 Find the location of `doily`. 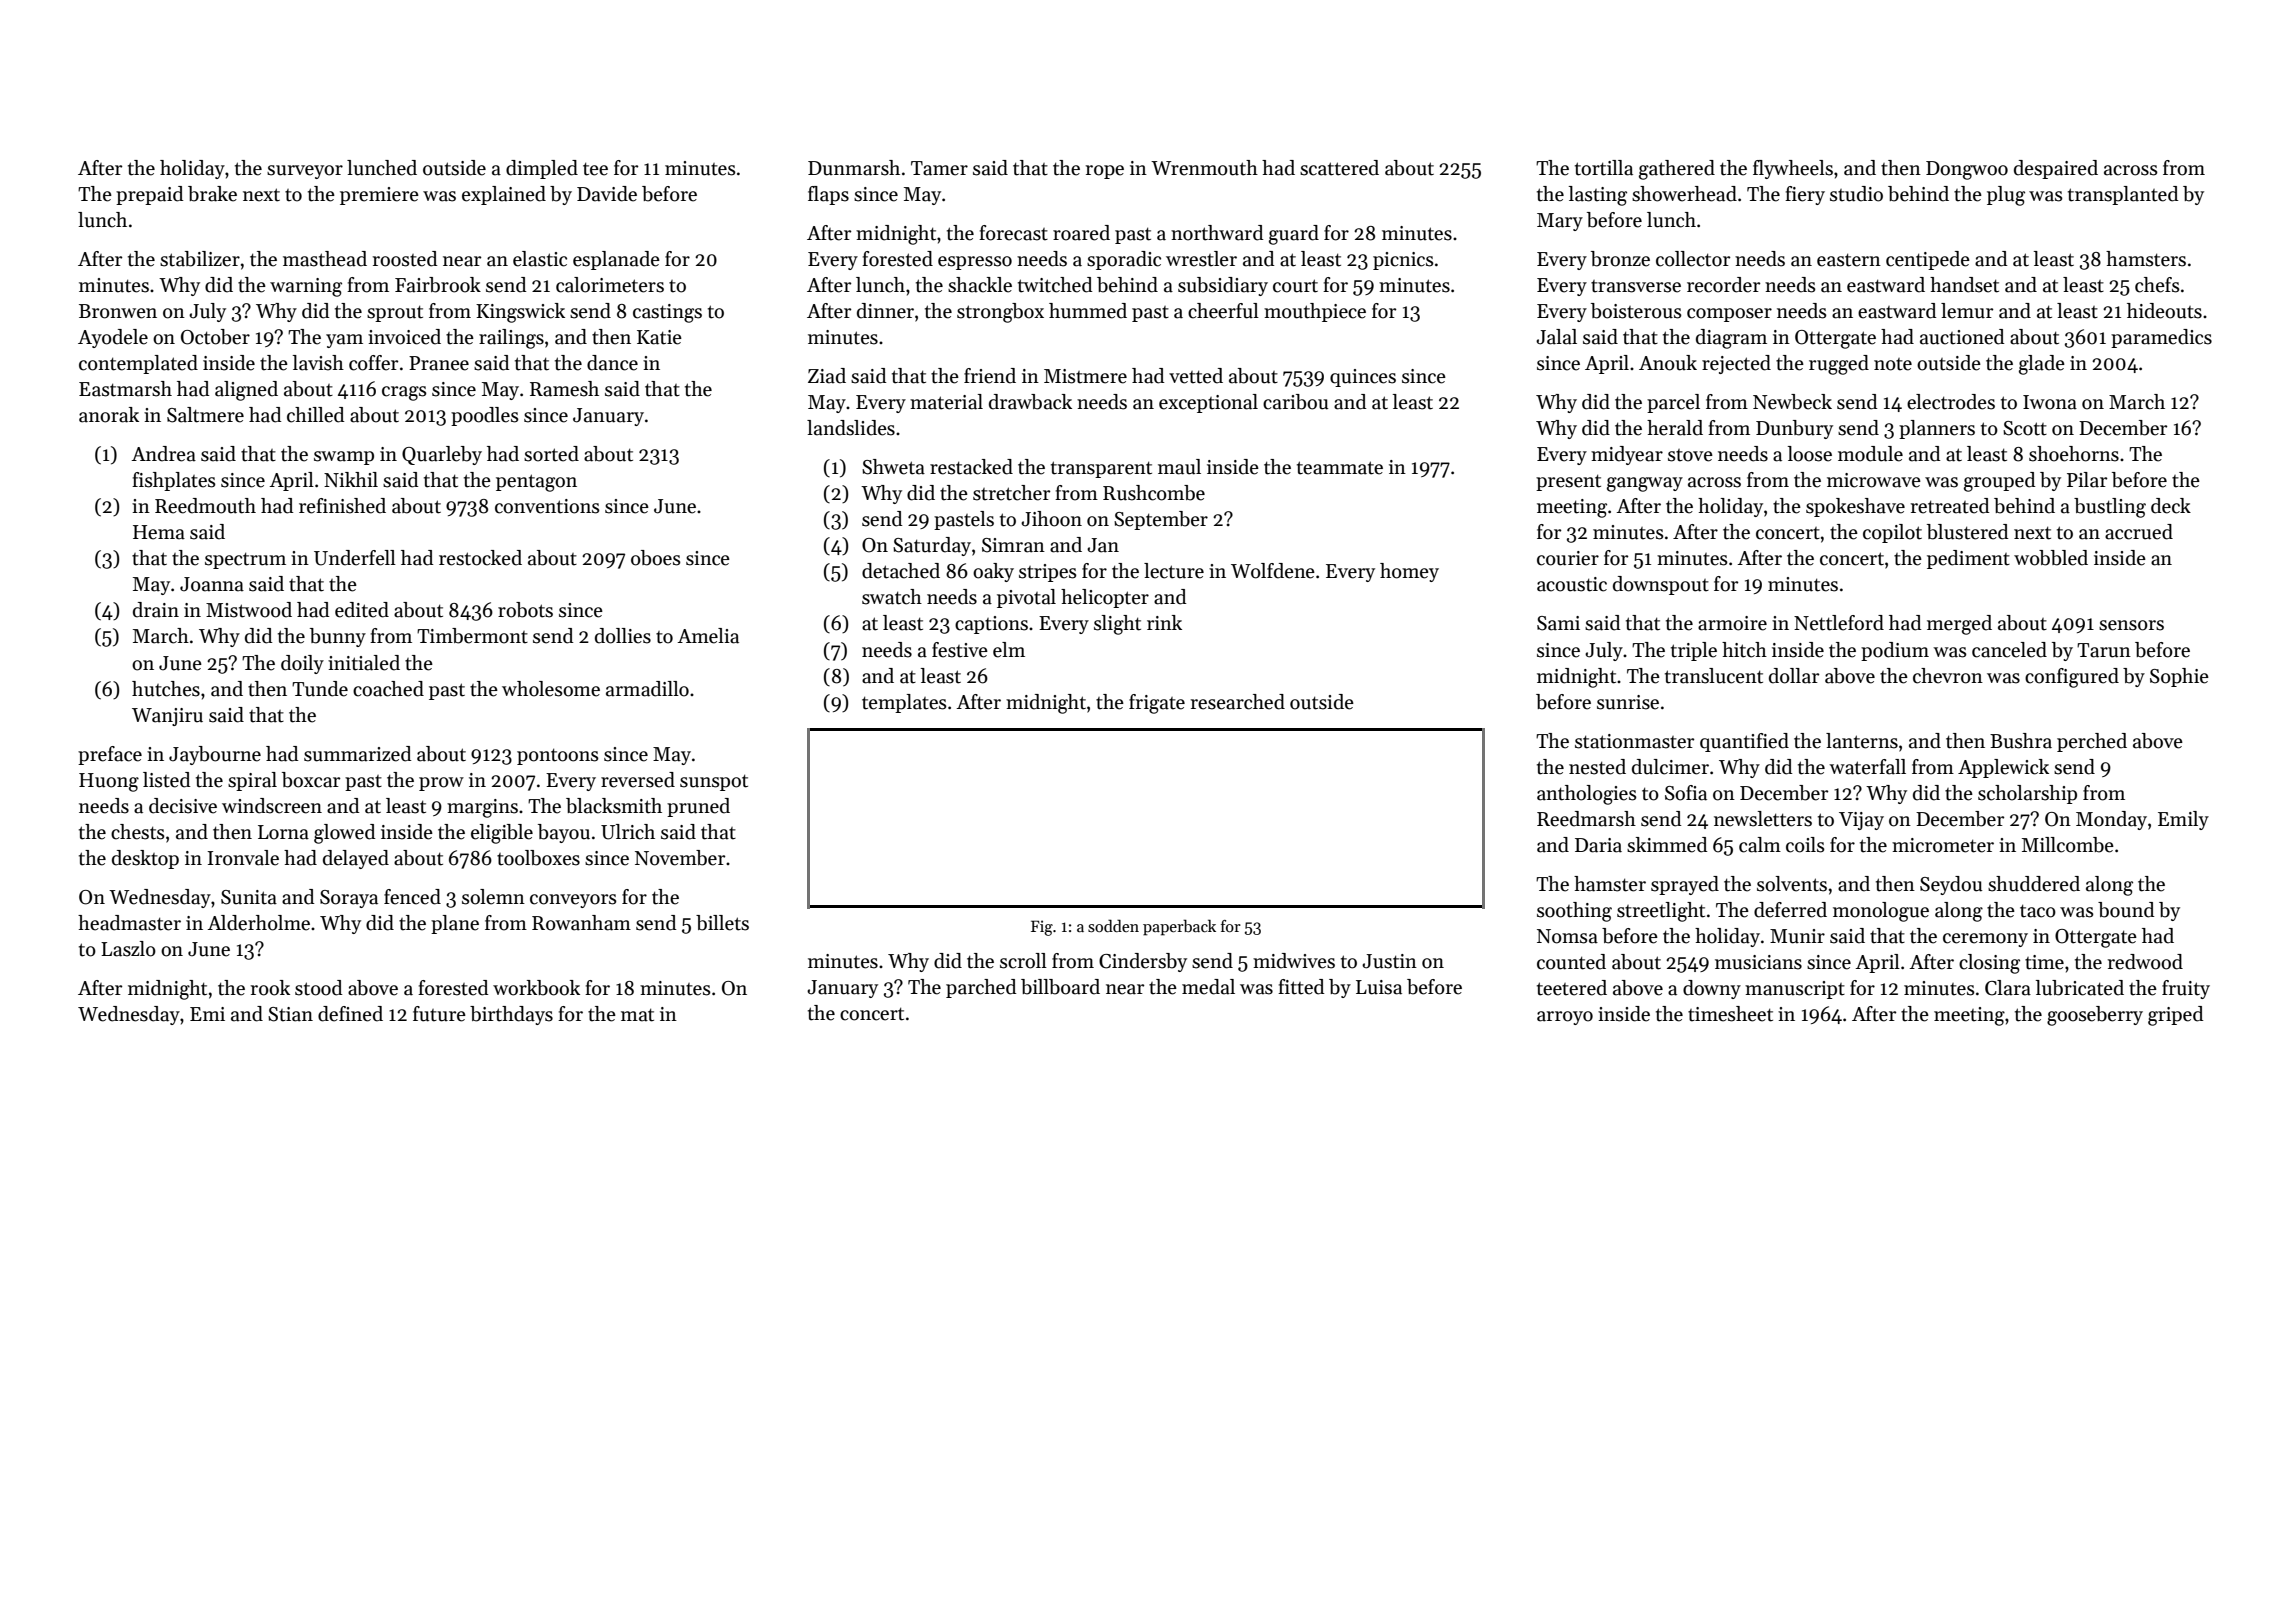

doily is located at coordinates (302, 664).
